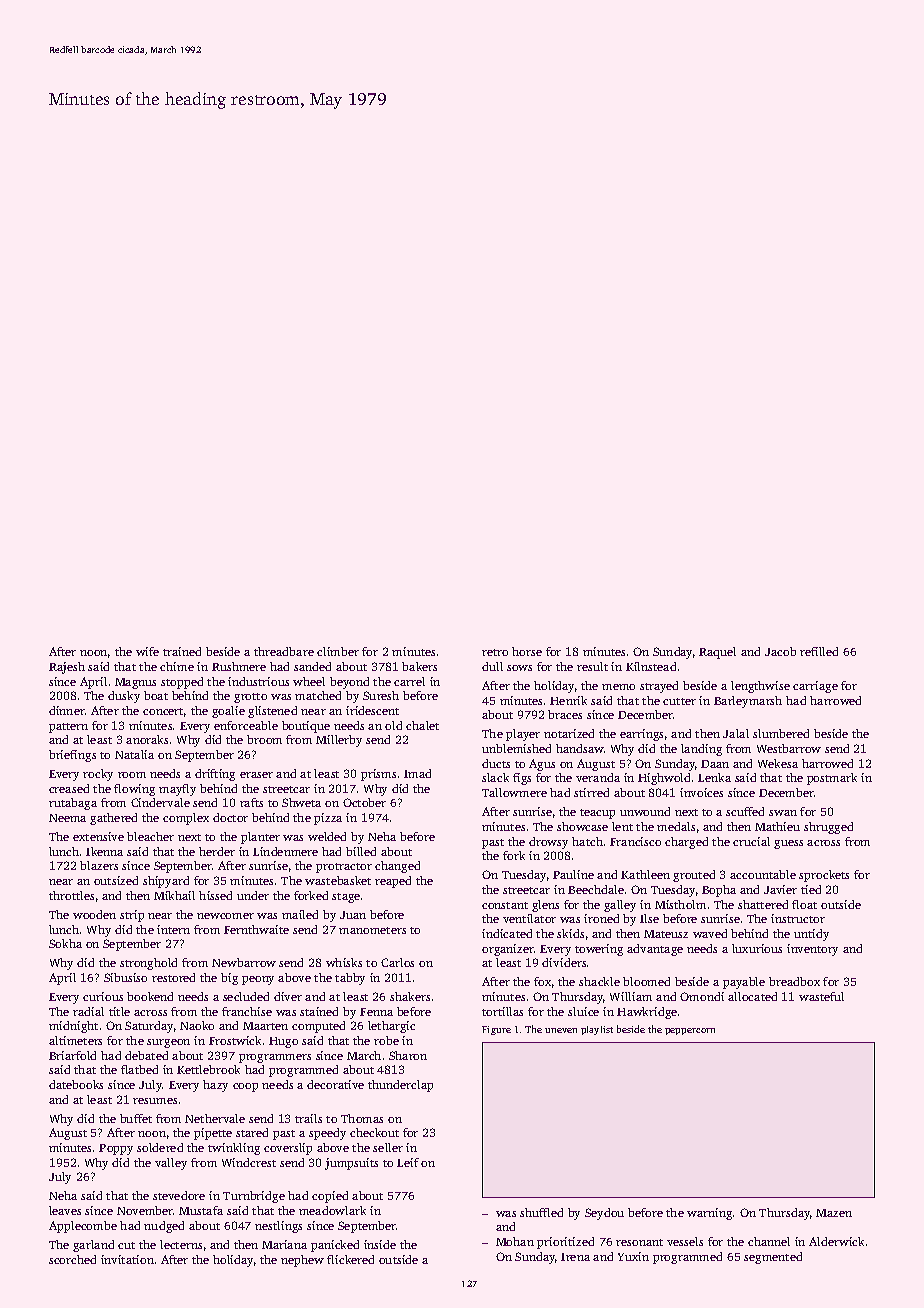  I want to click on fox, so click(542, 981).
